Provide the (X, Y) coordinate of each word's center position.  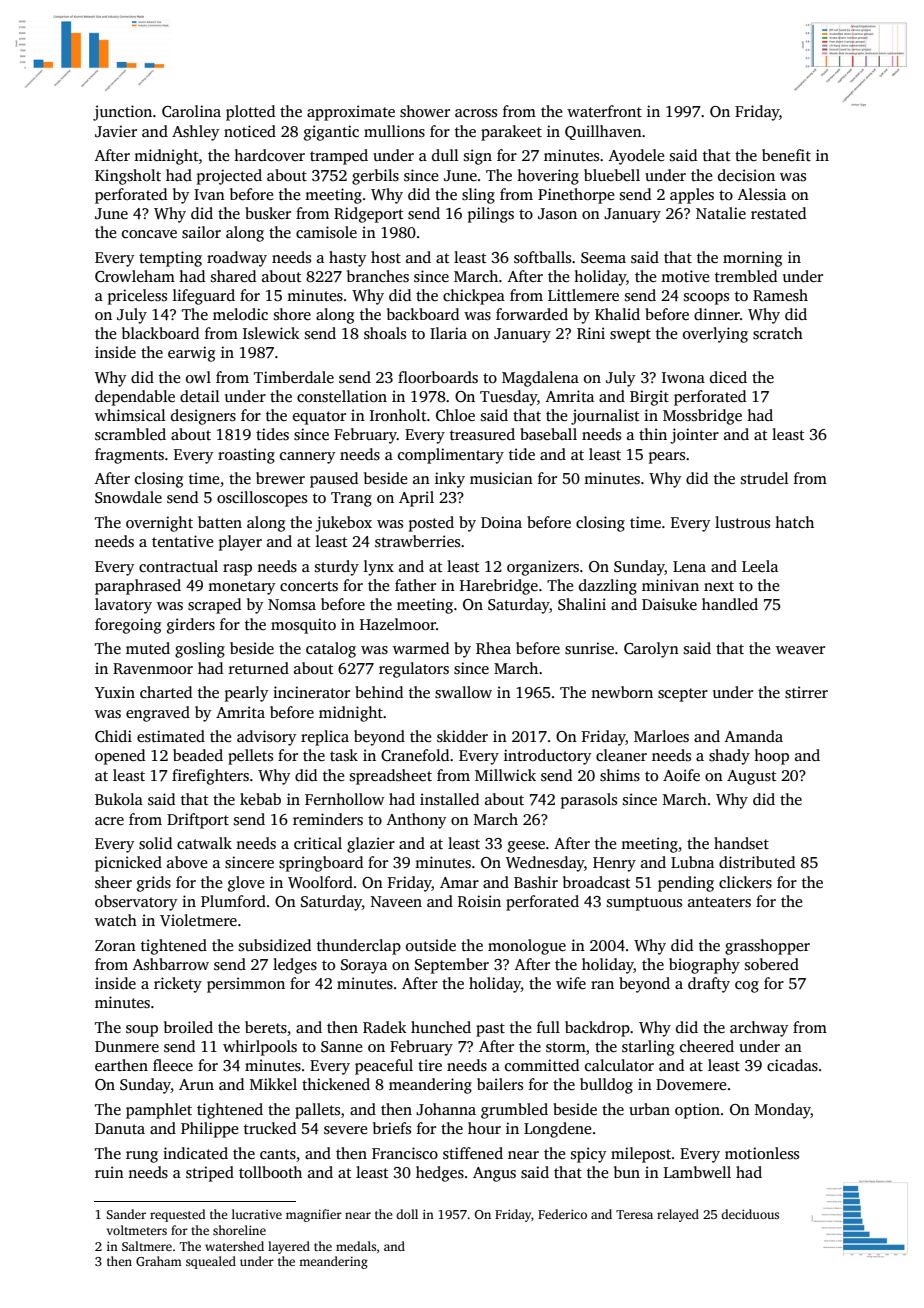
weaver (800, 650)
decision (746, 175)
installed (449, 799)
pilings (491, 215)
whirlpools (260, 1048)
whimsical (130, 415)
